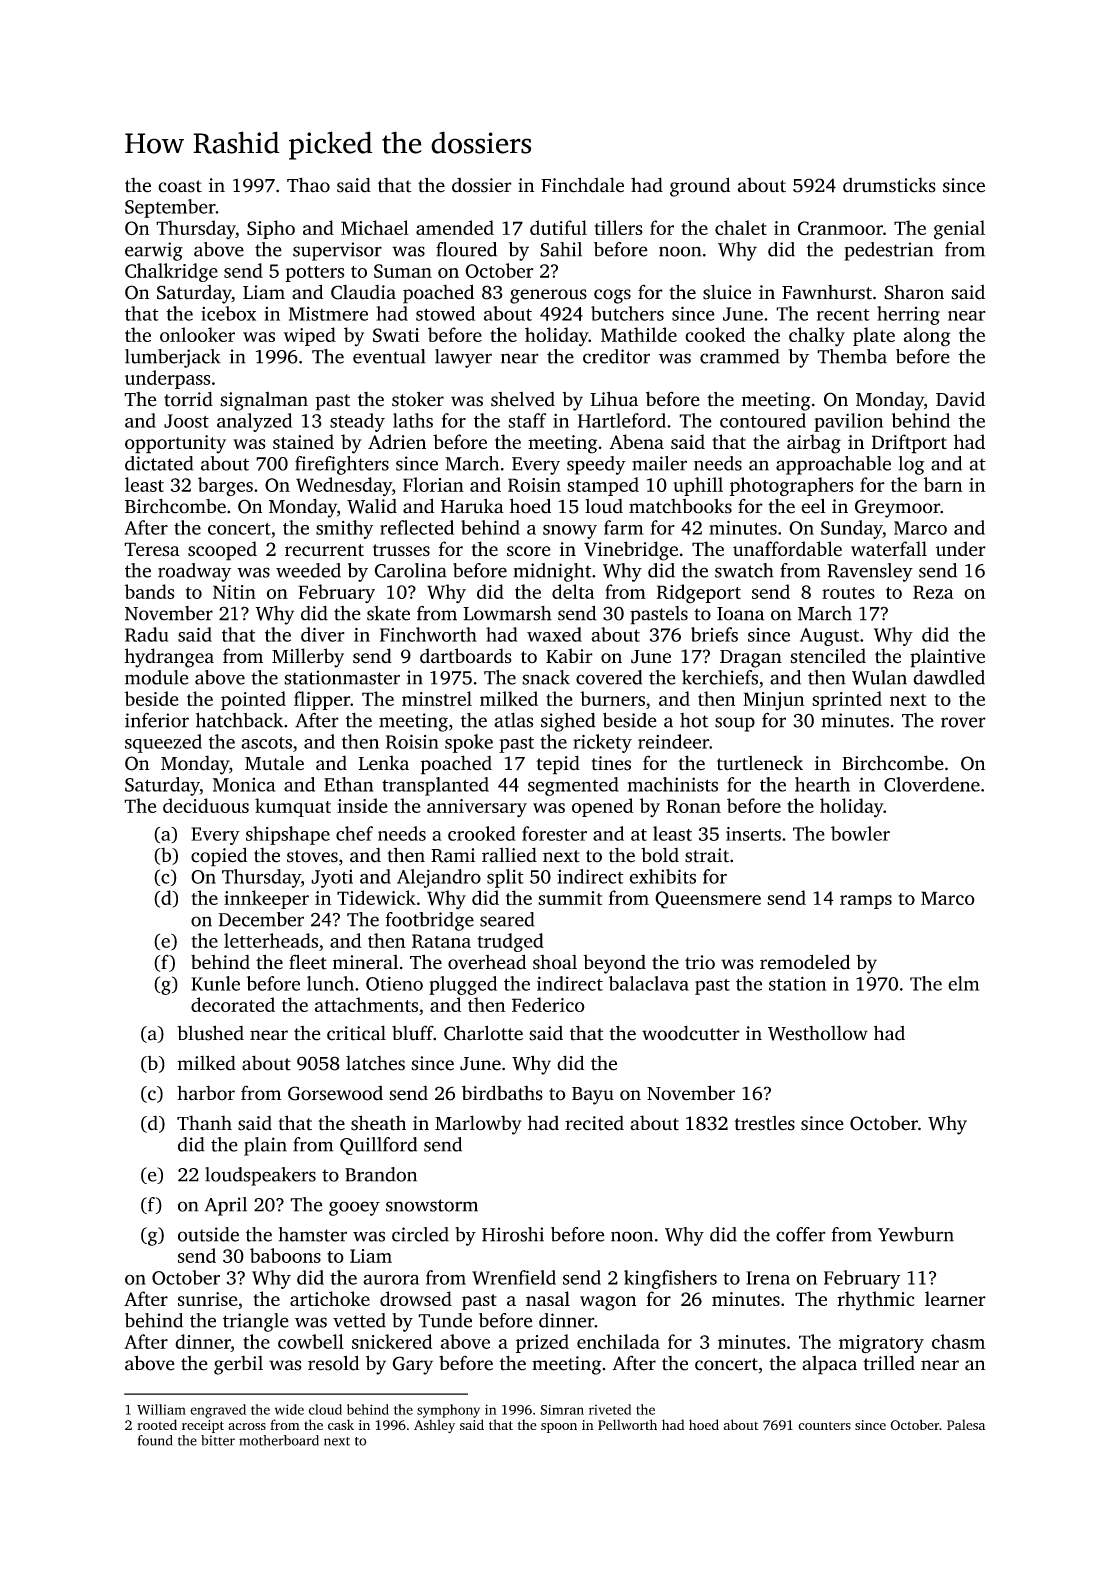 The width and height of the screenshot is (1110, 1576). What do you see at coordinates (889, 185) in the screenshot?
I see `drumsticks` at bounding box center [889, 185].
